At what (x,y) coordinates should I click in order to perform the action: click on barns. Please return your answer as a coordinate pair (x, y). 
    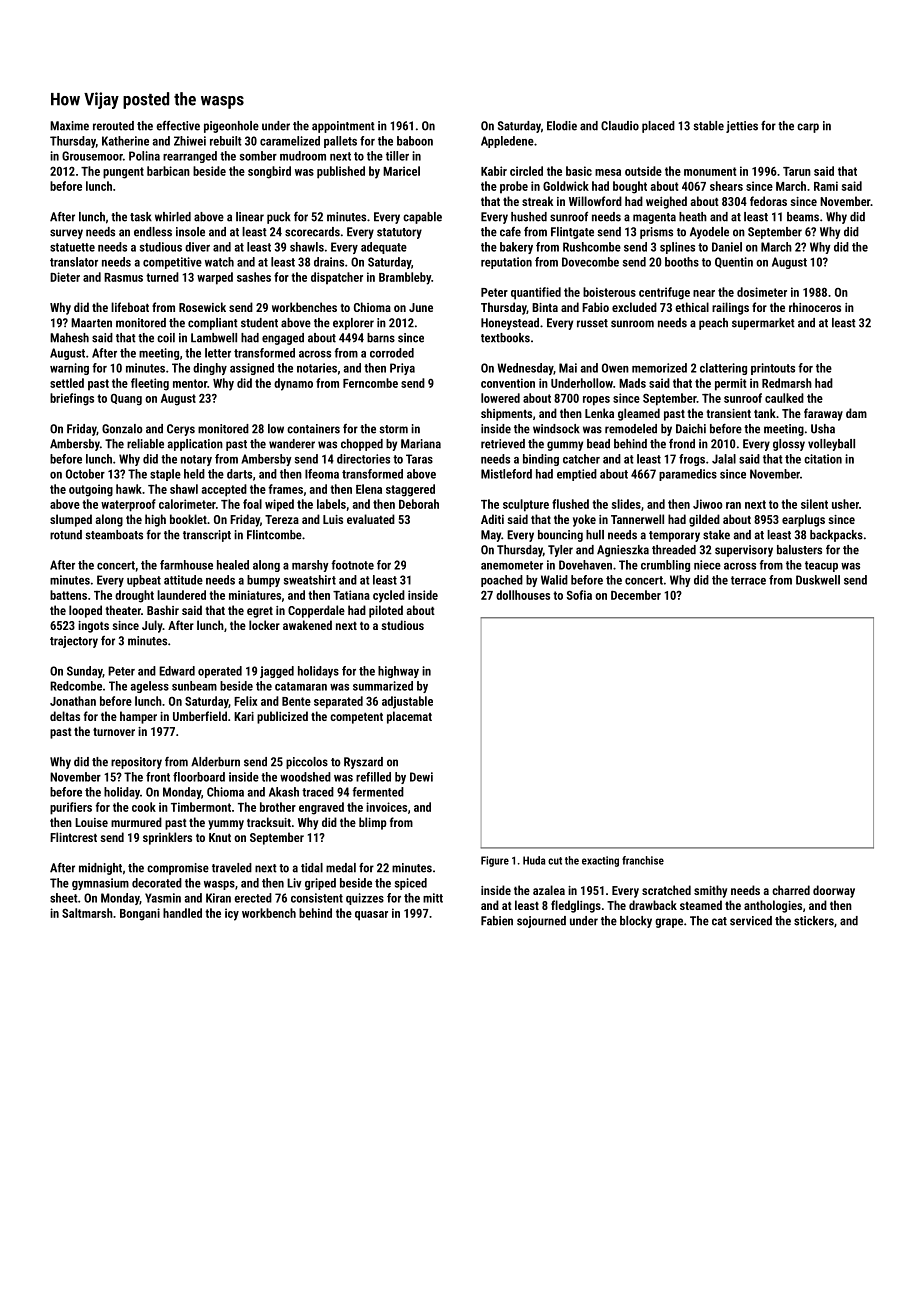
    Looking at the image, I should click on (381, 338).
